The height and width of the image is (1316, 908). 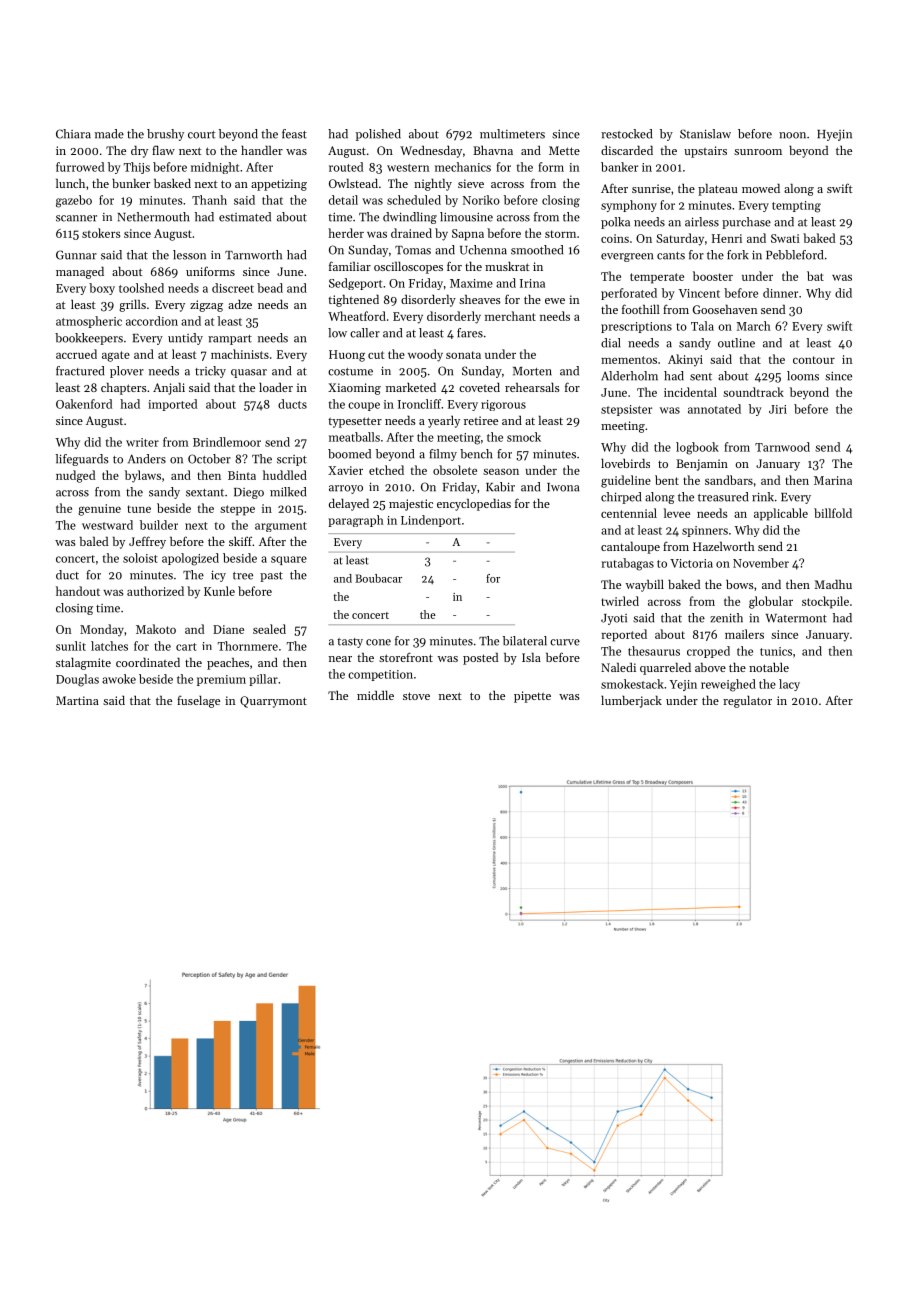 I want to click on tricky, so click(x=210, y=372).
